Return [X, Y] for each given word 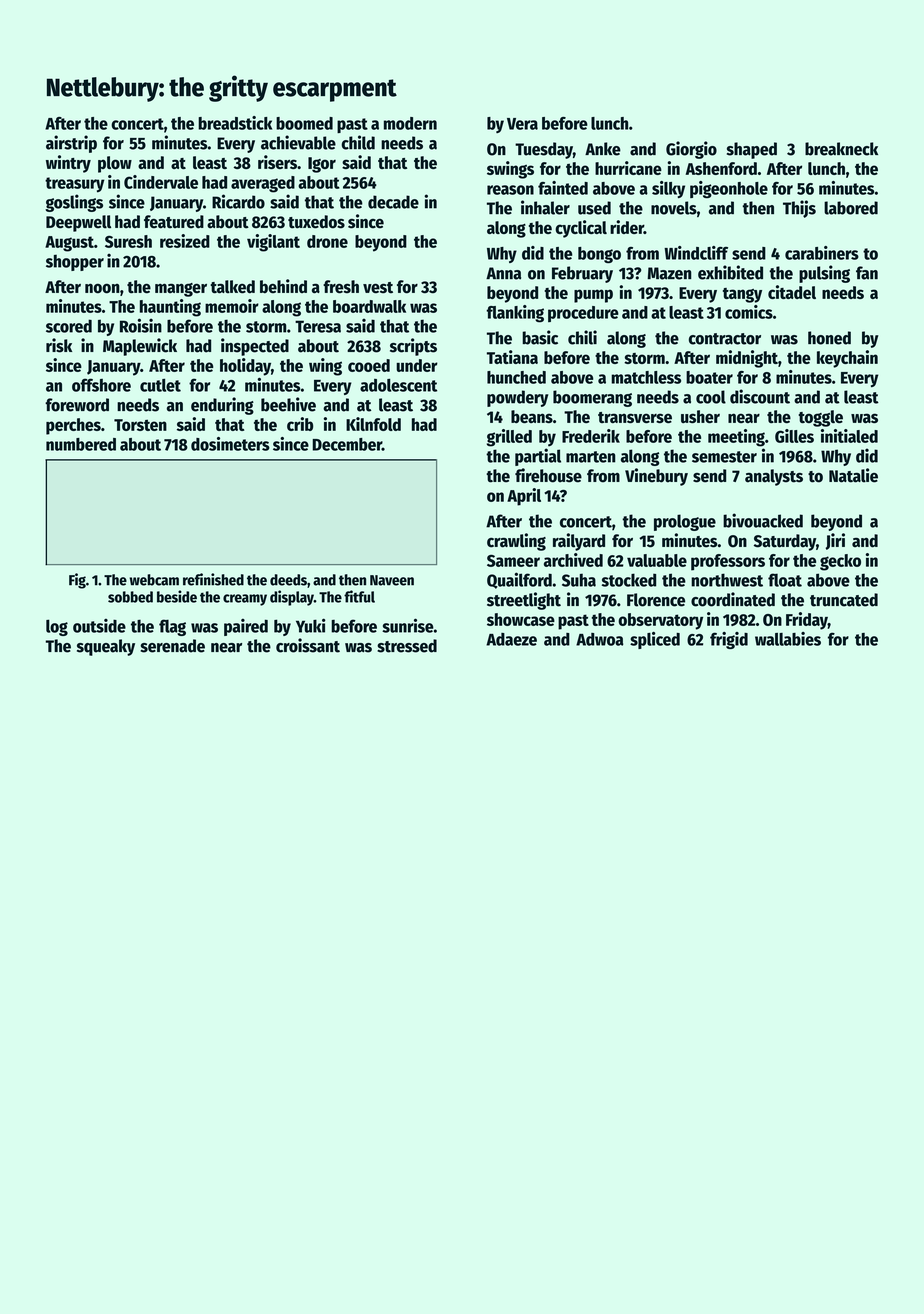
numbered [81, 444]
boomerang [592, 398]
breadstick [235, 123]
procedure [583, 314]
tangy [742, 295]
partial [538, 457]
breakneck [841, 149]
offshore [101, 385]
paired [246, 627]
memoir [232, 306]
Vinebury [656, 477]
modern [410, 123]
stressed [407, 646]
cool [711, 397]
